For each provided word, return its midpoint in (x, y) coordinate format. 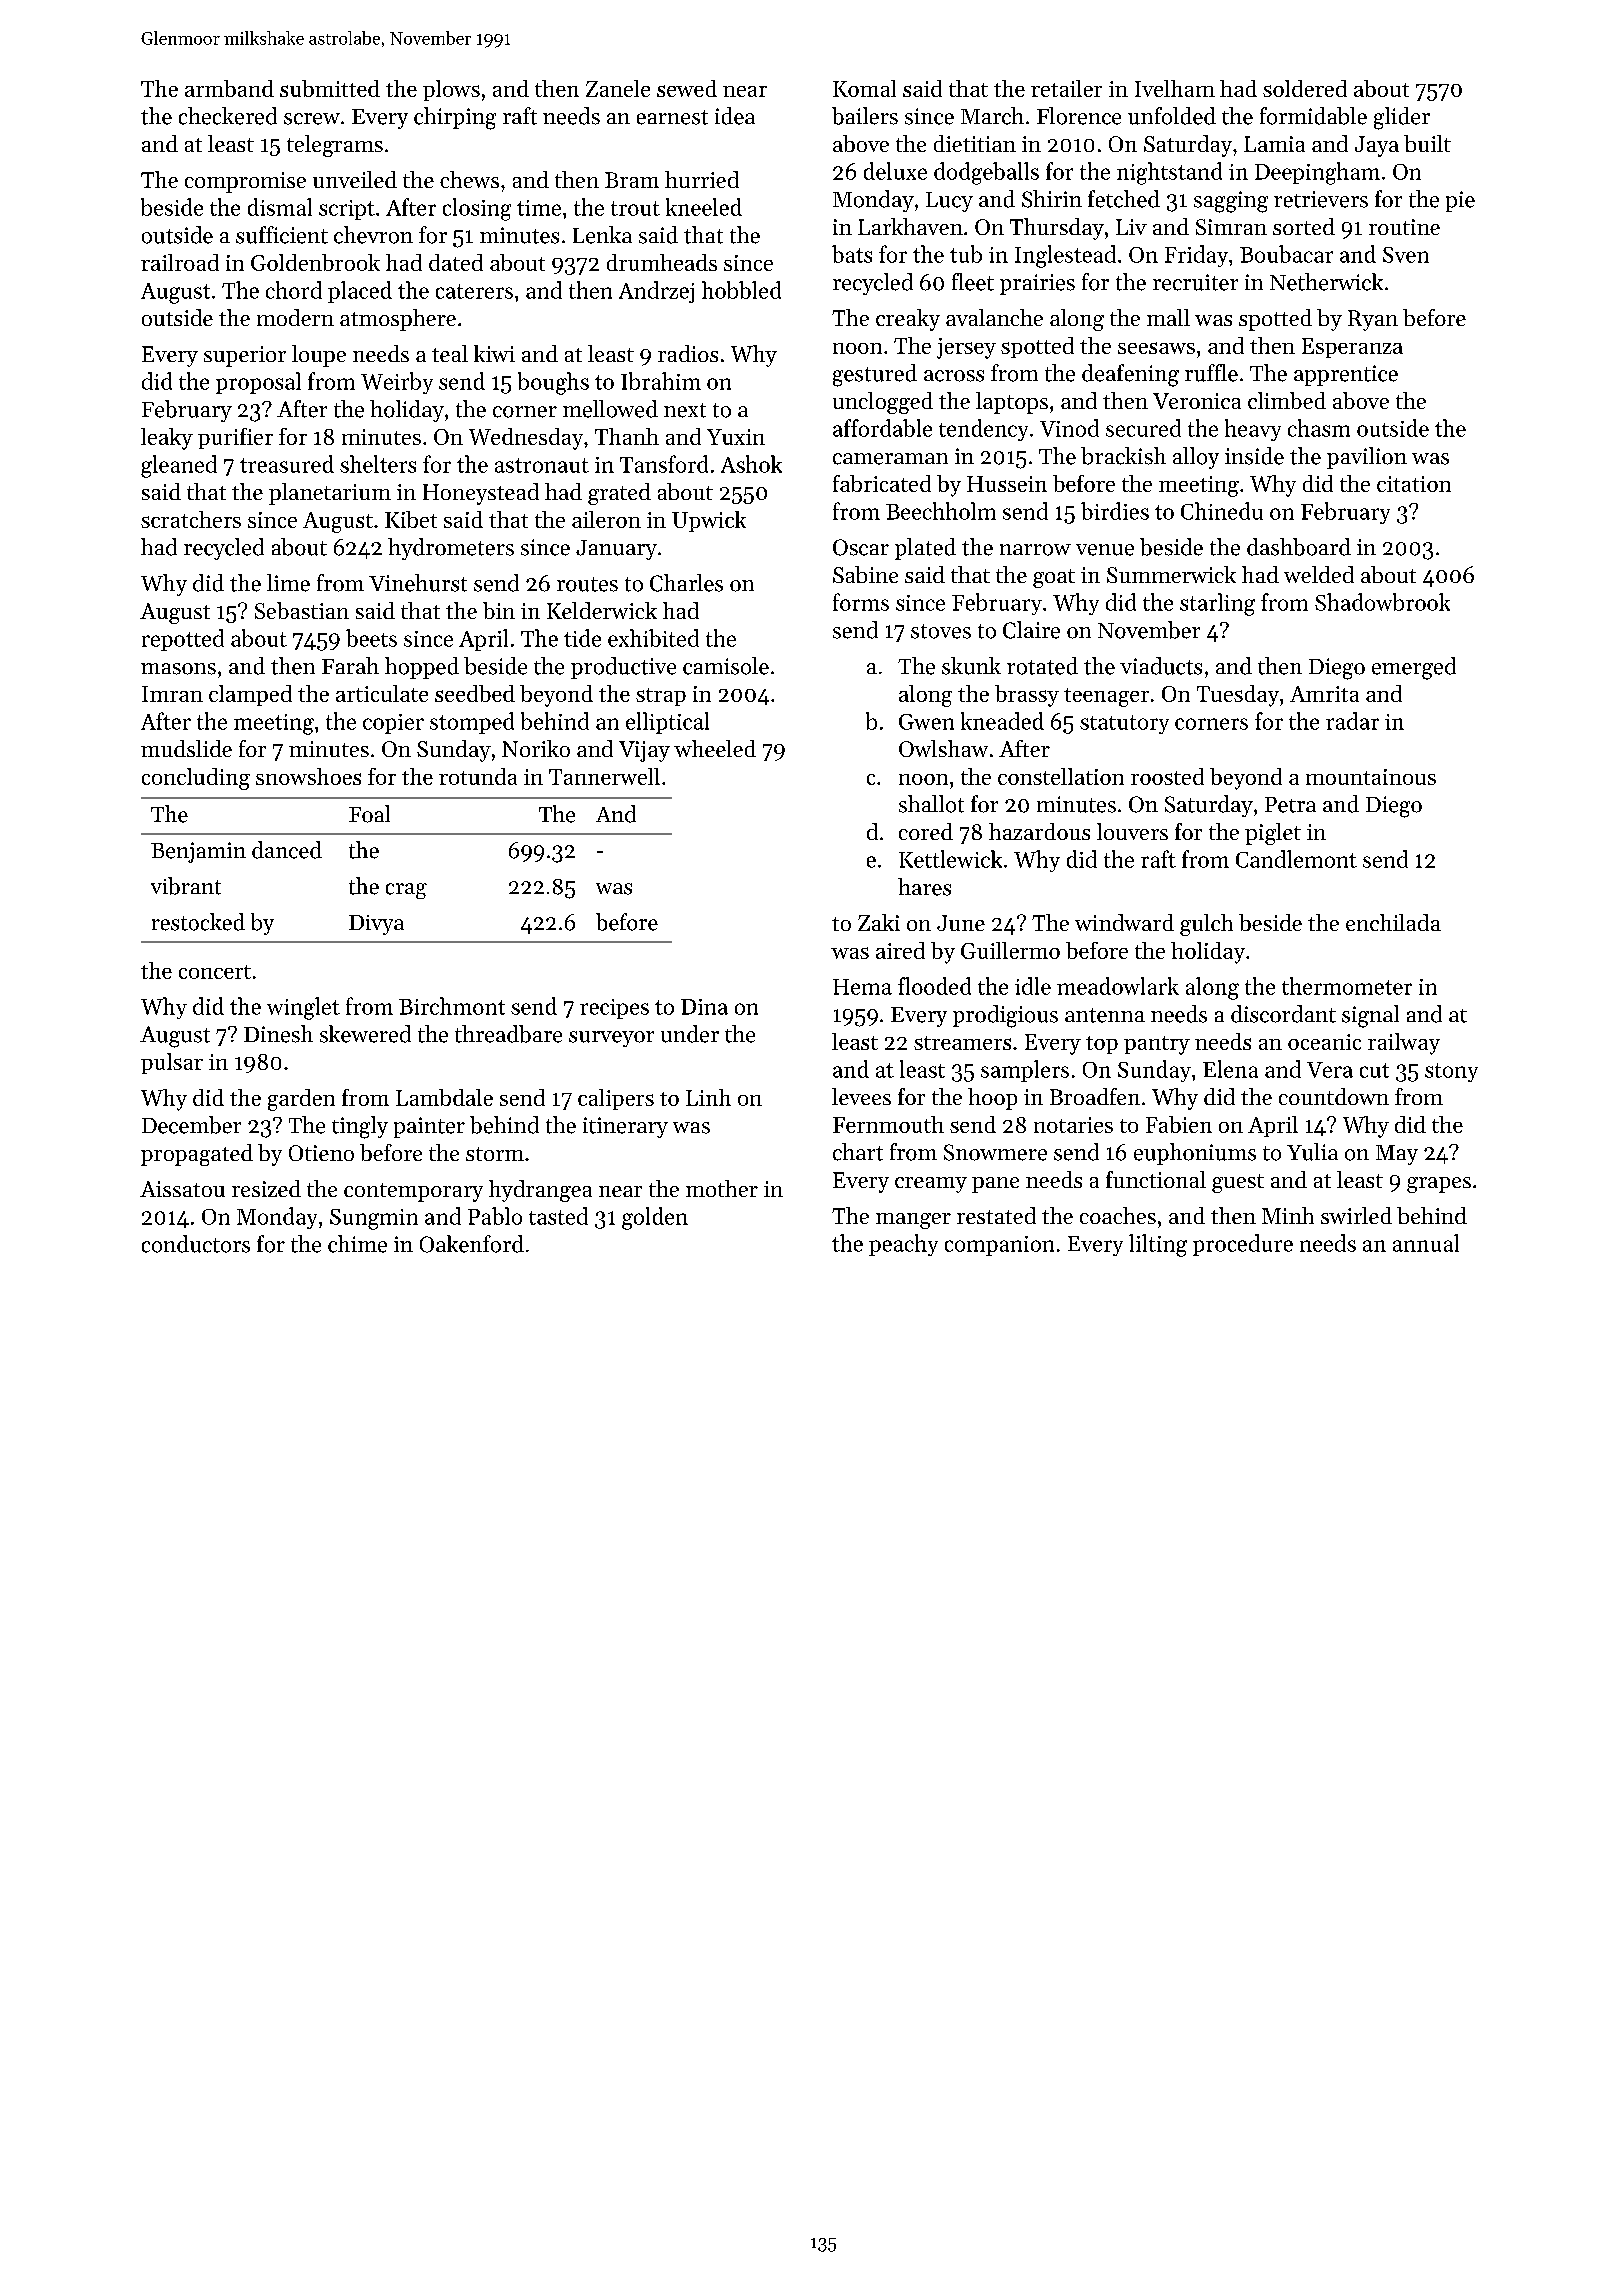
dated (456, 262)
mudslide (186, 748)
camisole (726, 666)
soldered (1305, 88)
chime (357, 1244)
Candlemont (1296, 859)
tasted (558, 1216)
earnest (672, 117)
